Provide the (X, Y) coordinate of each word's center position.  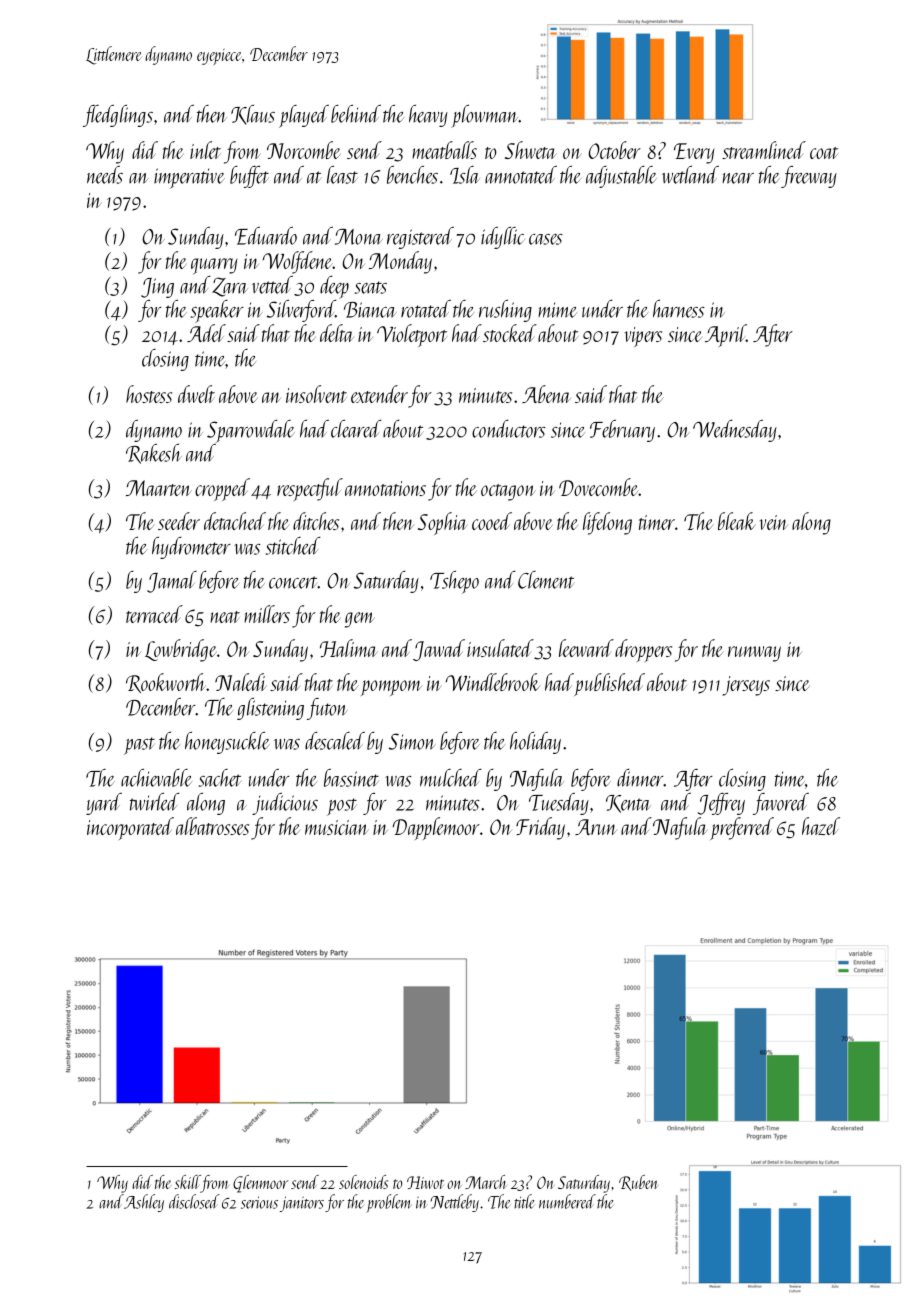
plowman (485, 116)
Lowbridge (180, 650)
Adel (206, 333)
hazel (821, 826)
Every (694, 153)
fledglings (118, 116)
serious (259, 1202)
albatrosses (212, 826)
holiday (535, 743)
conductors (509, 429)
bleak (737, 521)
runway (754, 654)
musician (337, 827)
